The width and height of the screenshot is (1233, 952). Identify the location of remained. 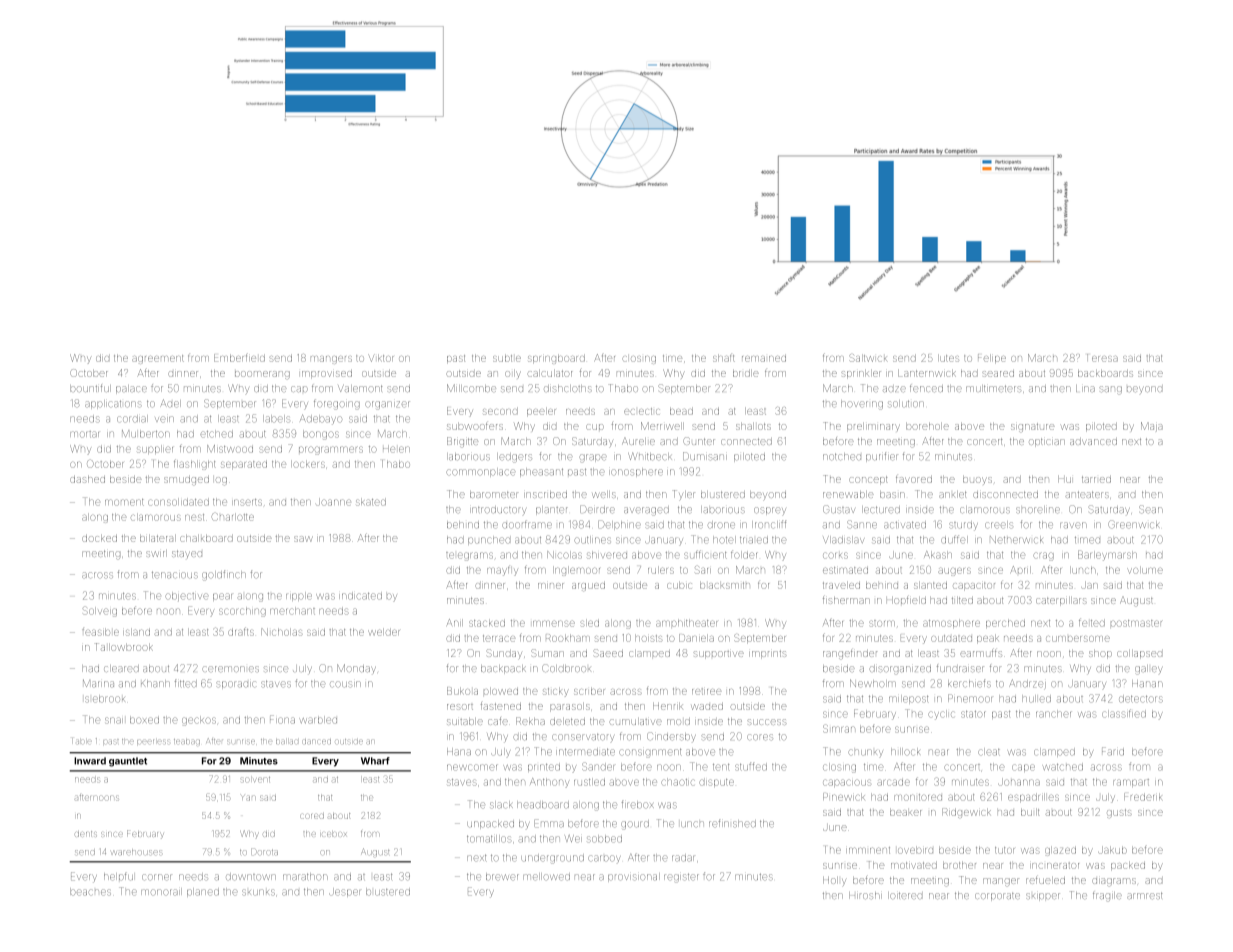
(764, 359).
